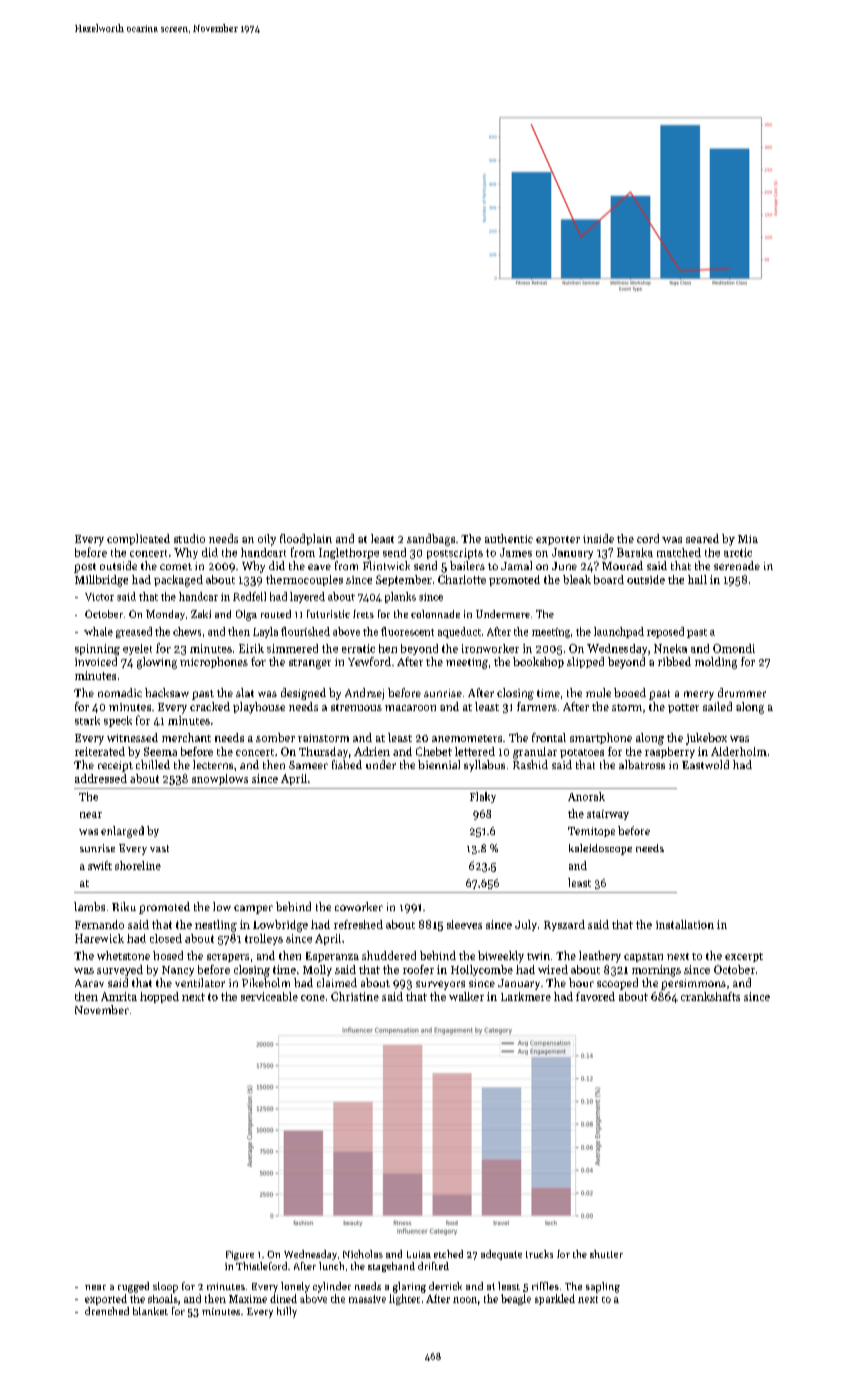 This document has width=849, height=1400. Describe the element at coordinates (679, 552) in the document. I see `matched` at that location.
